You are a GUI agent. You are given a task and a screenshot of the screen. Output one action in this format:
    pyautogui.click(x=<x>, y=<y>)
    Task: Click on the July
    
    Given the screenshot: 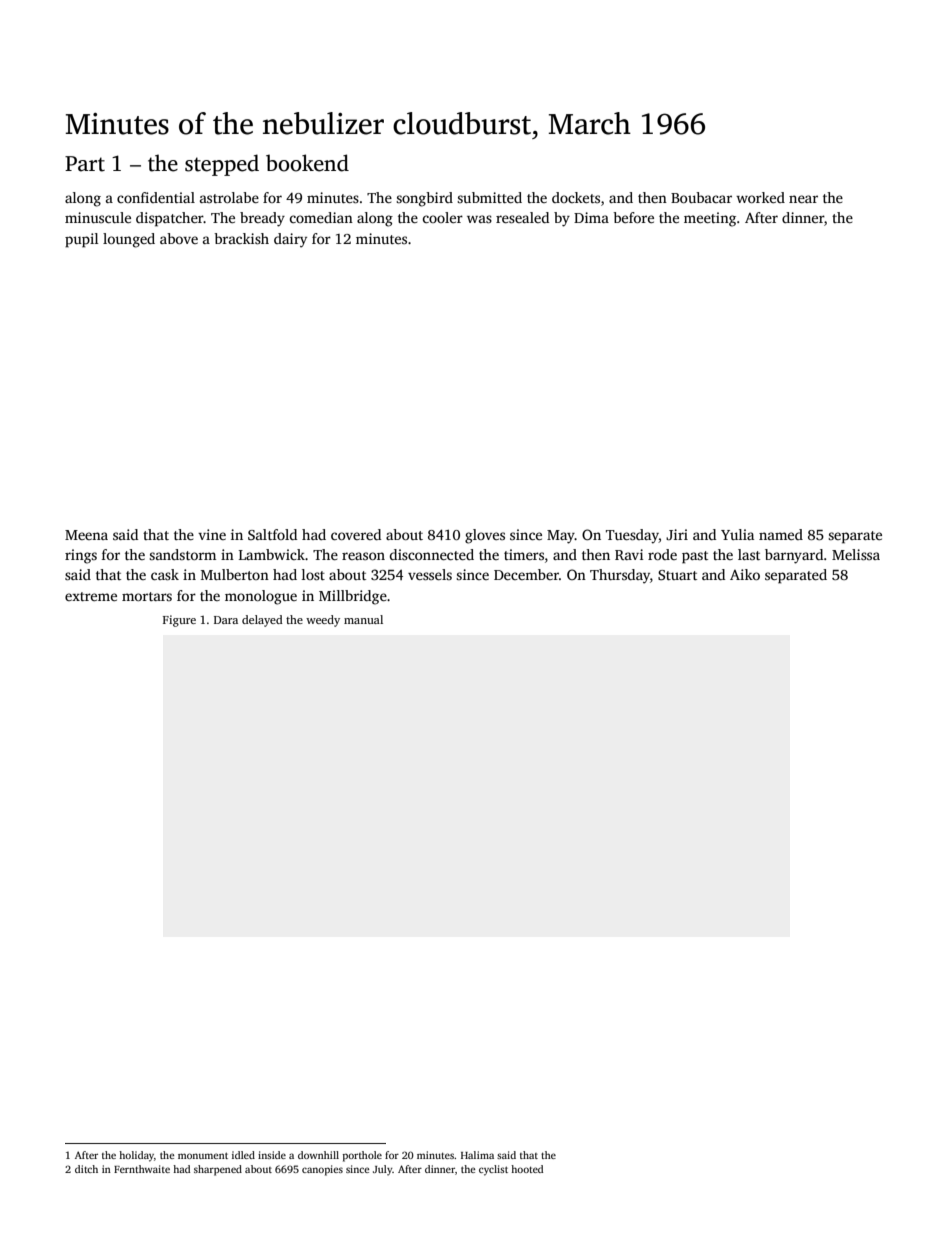 What is the action you would take?
    pyautogui.click(x=383, y=1170)
